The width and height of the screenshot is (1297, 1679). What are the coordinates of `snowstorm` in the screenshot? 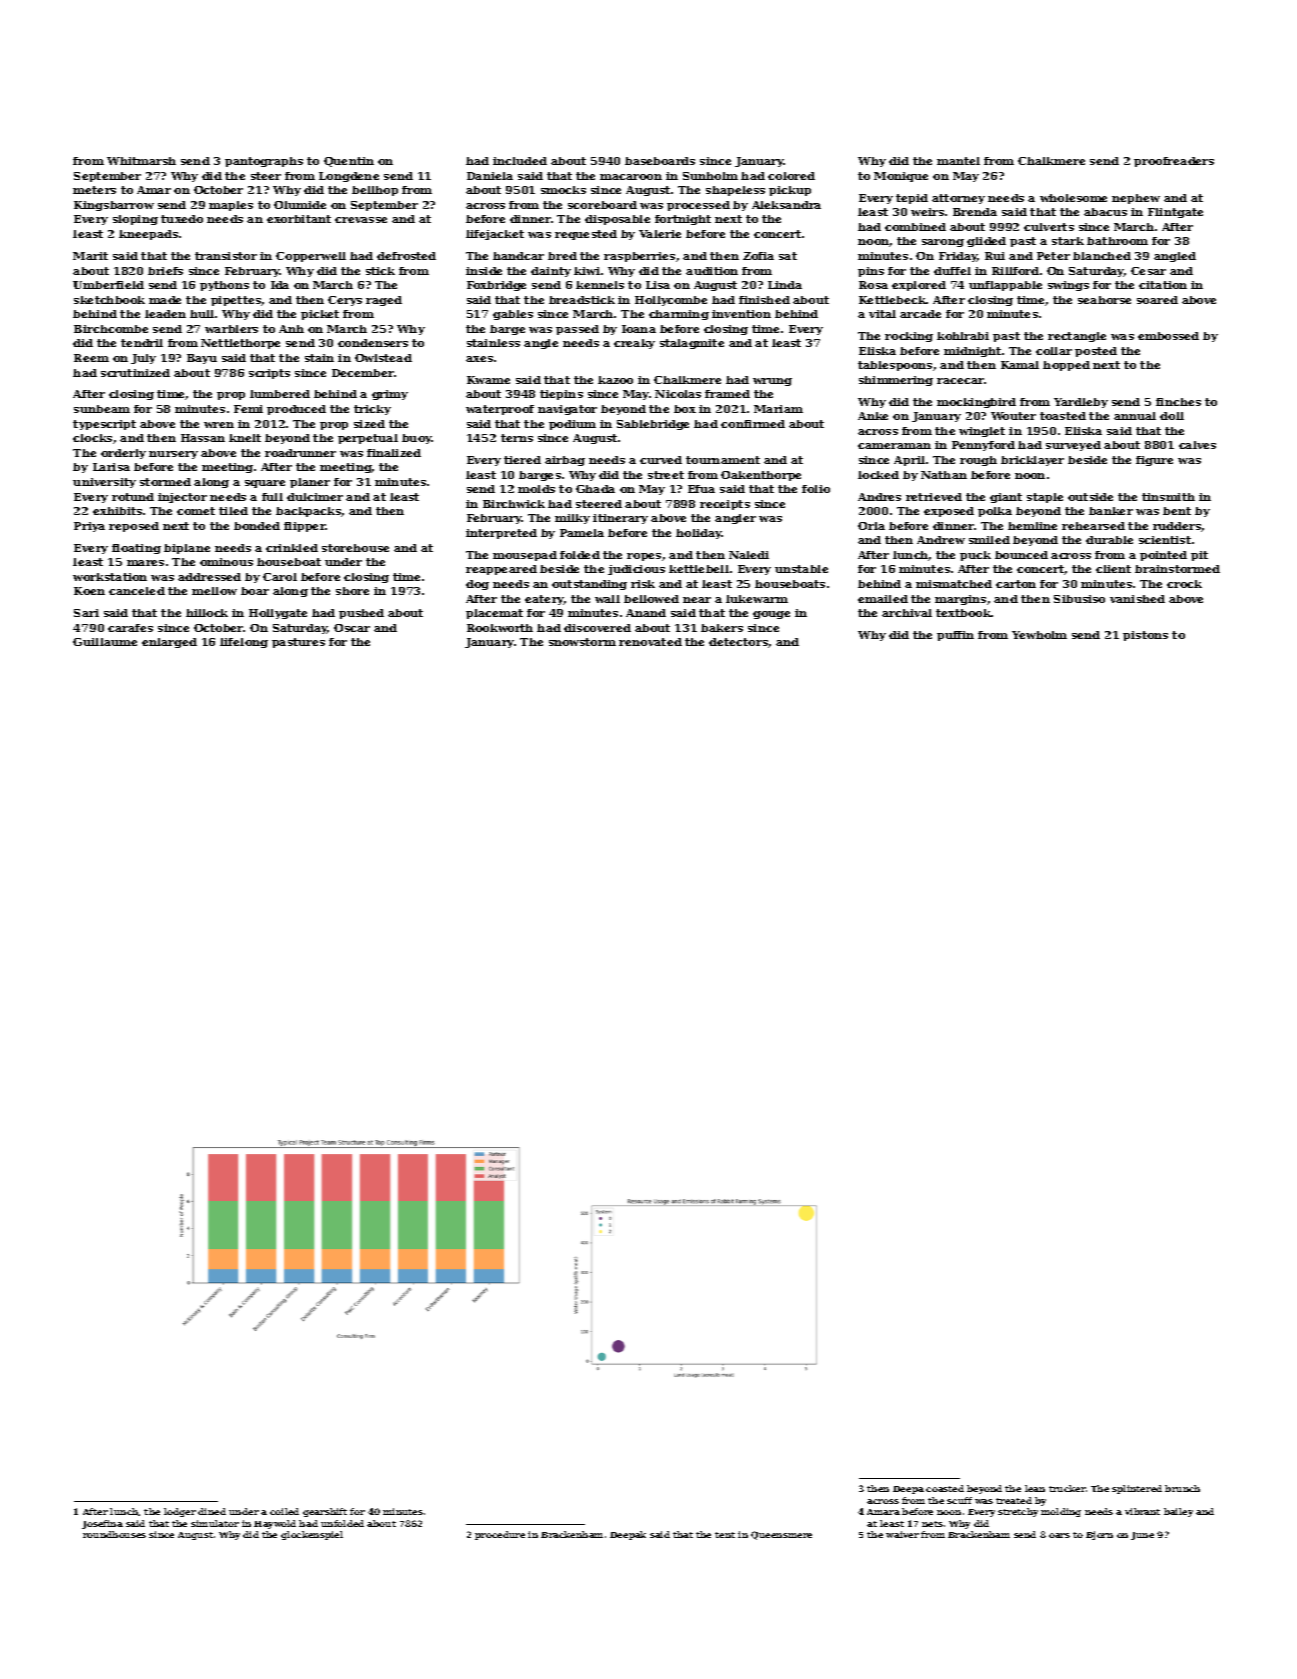 It's located at (582, 642).
